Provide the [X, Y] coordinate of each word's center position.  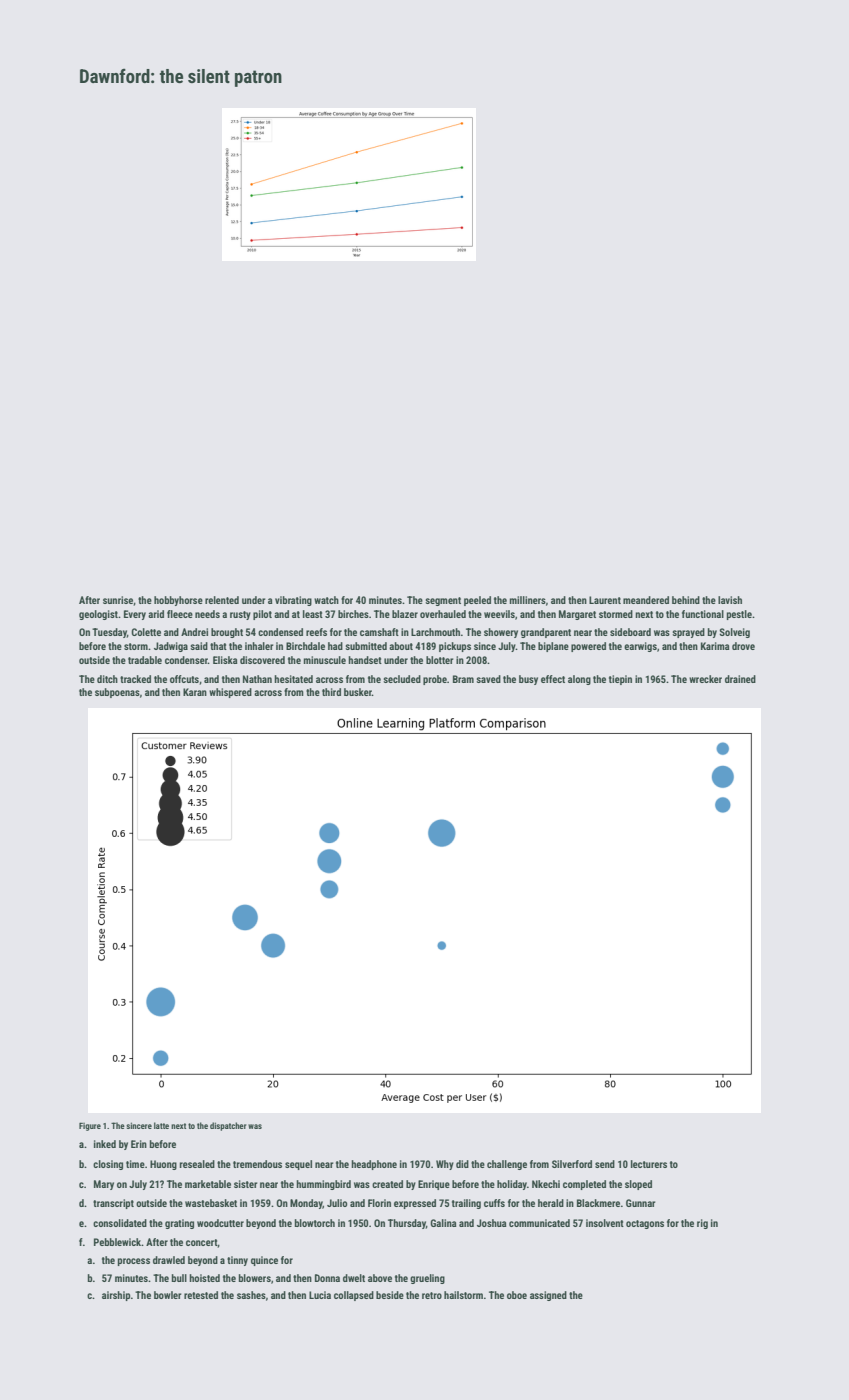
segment [443, 601]
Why [445, 1165]
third [331, 692]
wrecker [705, 679]
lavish [730, 600]
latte [161, 1125]
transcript [113, 1204]
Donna [327, 1278]
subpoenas [117, 693]
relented [222, 600]
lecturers [649, 1164]
